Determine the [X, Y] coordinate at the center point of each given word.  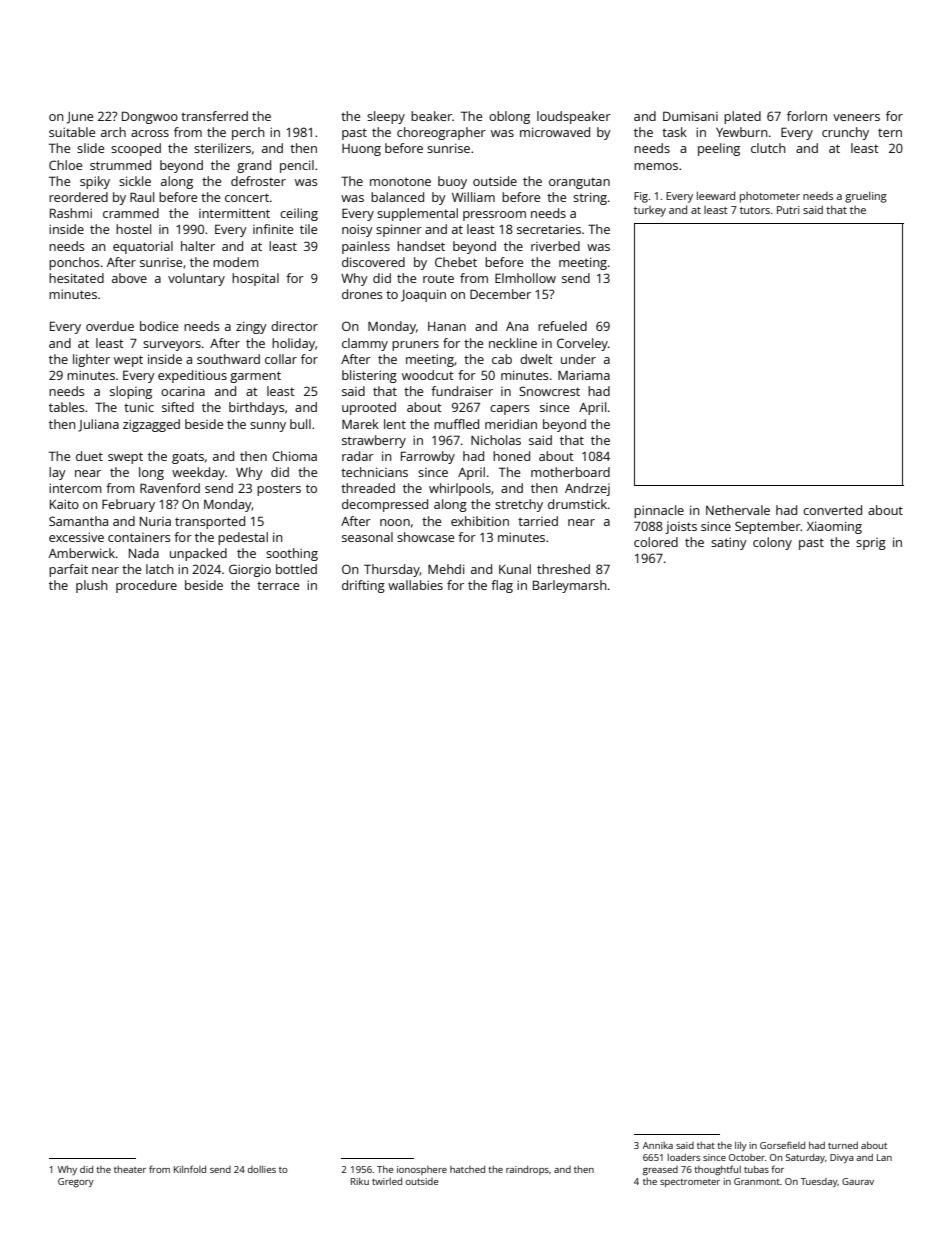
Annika [658, 1145]
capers [509, 410]
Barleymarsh [570, 586]
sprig [871, 544]
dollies [262, 1169]
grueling [866, 197]
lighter [91, 360]
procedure [146, 586]
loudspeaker [574, 117]
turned [843, 1145]
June [80, 118]
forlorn [807, 116]
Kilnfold [190, 1169]
